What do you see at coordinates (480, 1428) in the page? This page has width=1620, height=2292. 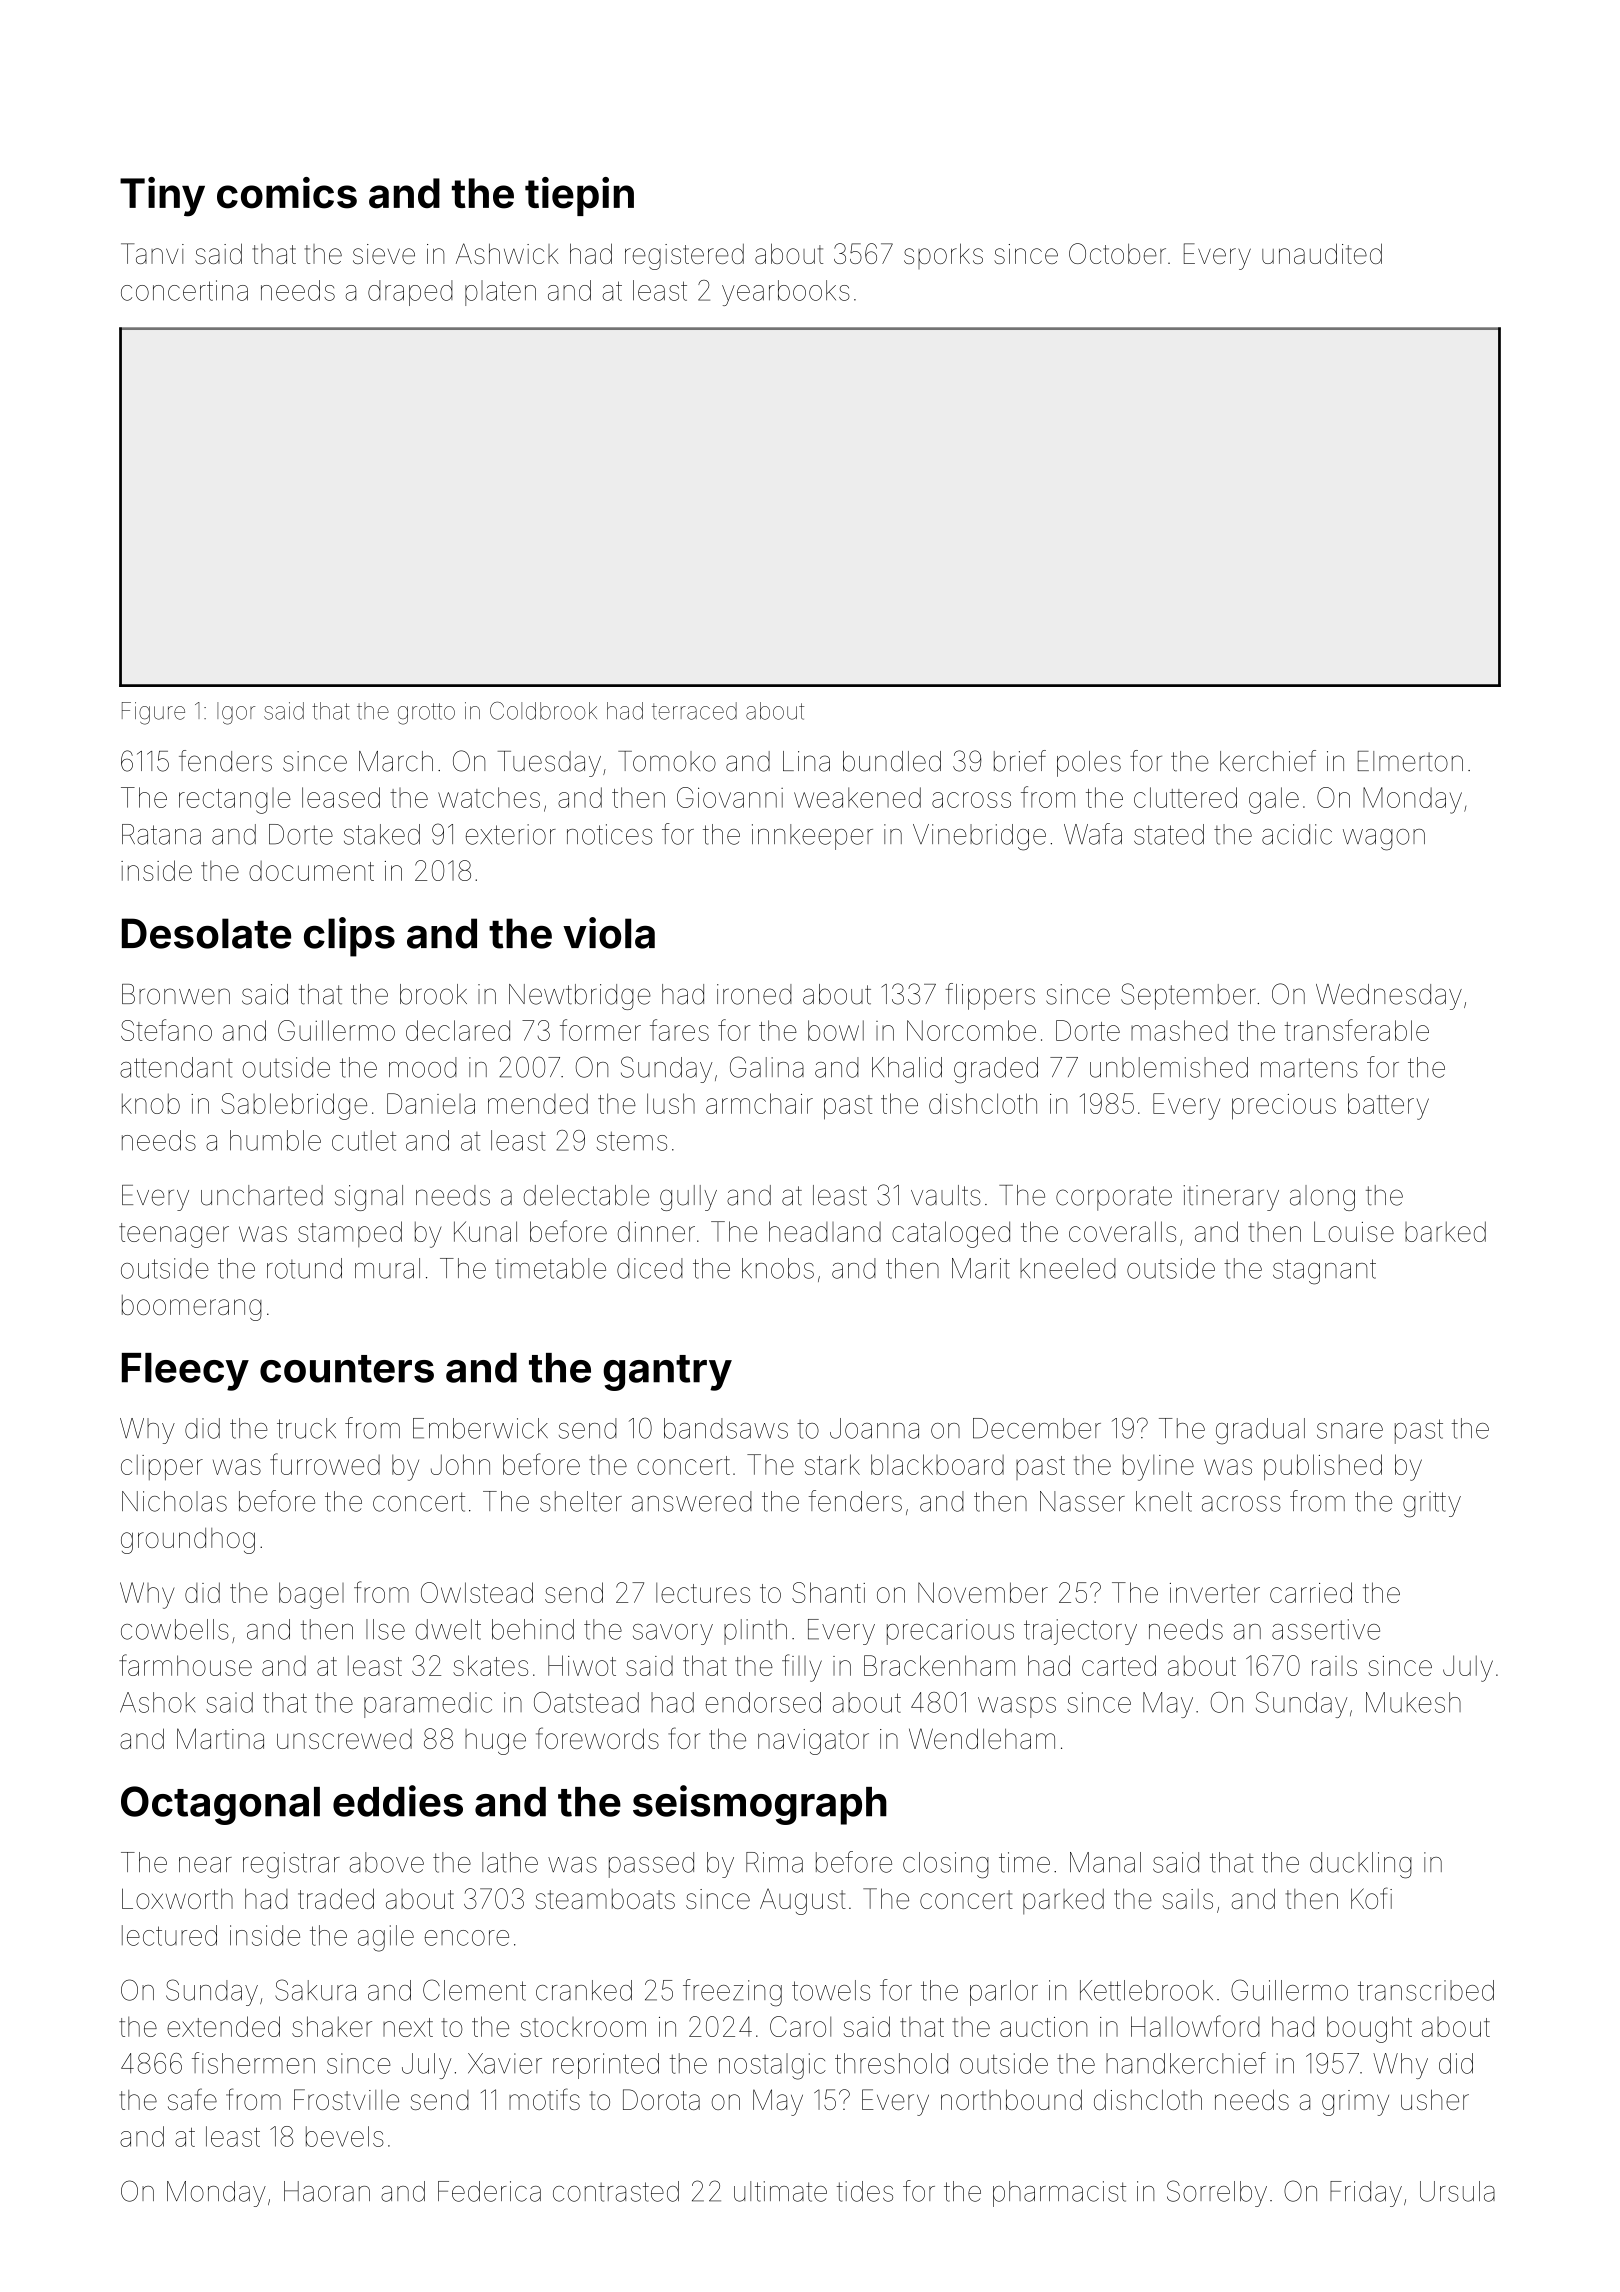 I see `Emberwick` at bounding box center [480, 1428].
